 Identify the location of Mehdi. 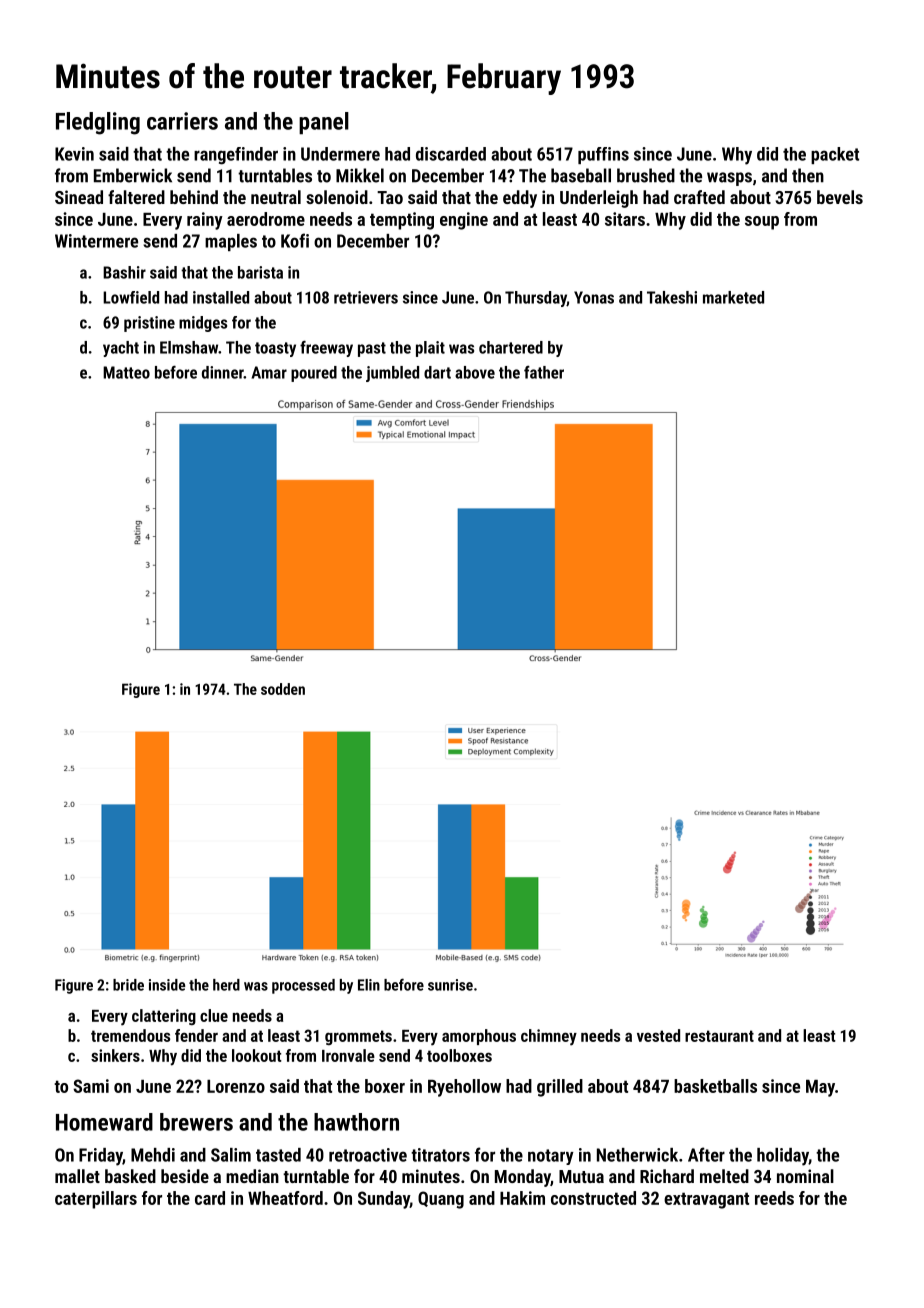
(153, 1155).
